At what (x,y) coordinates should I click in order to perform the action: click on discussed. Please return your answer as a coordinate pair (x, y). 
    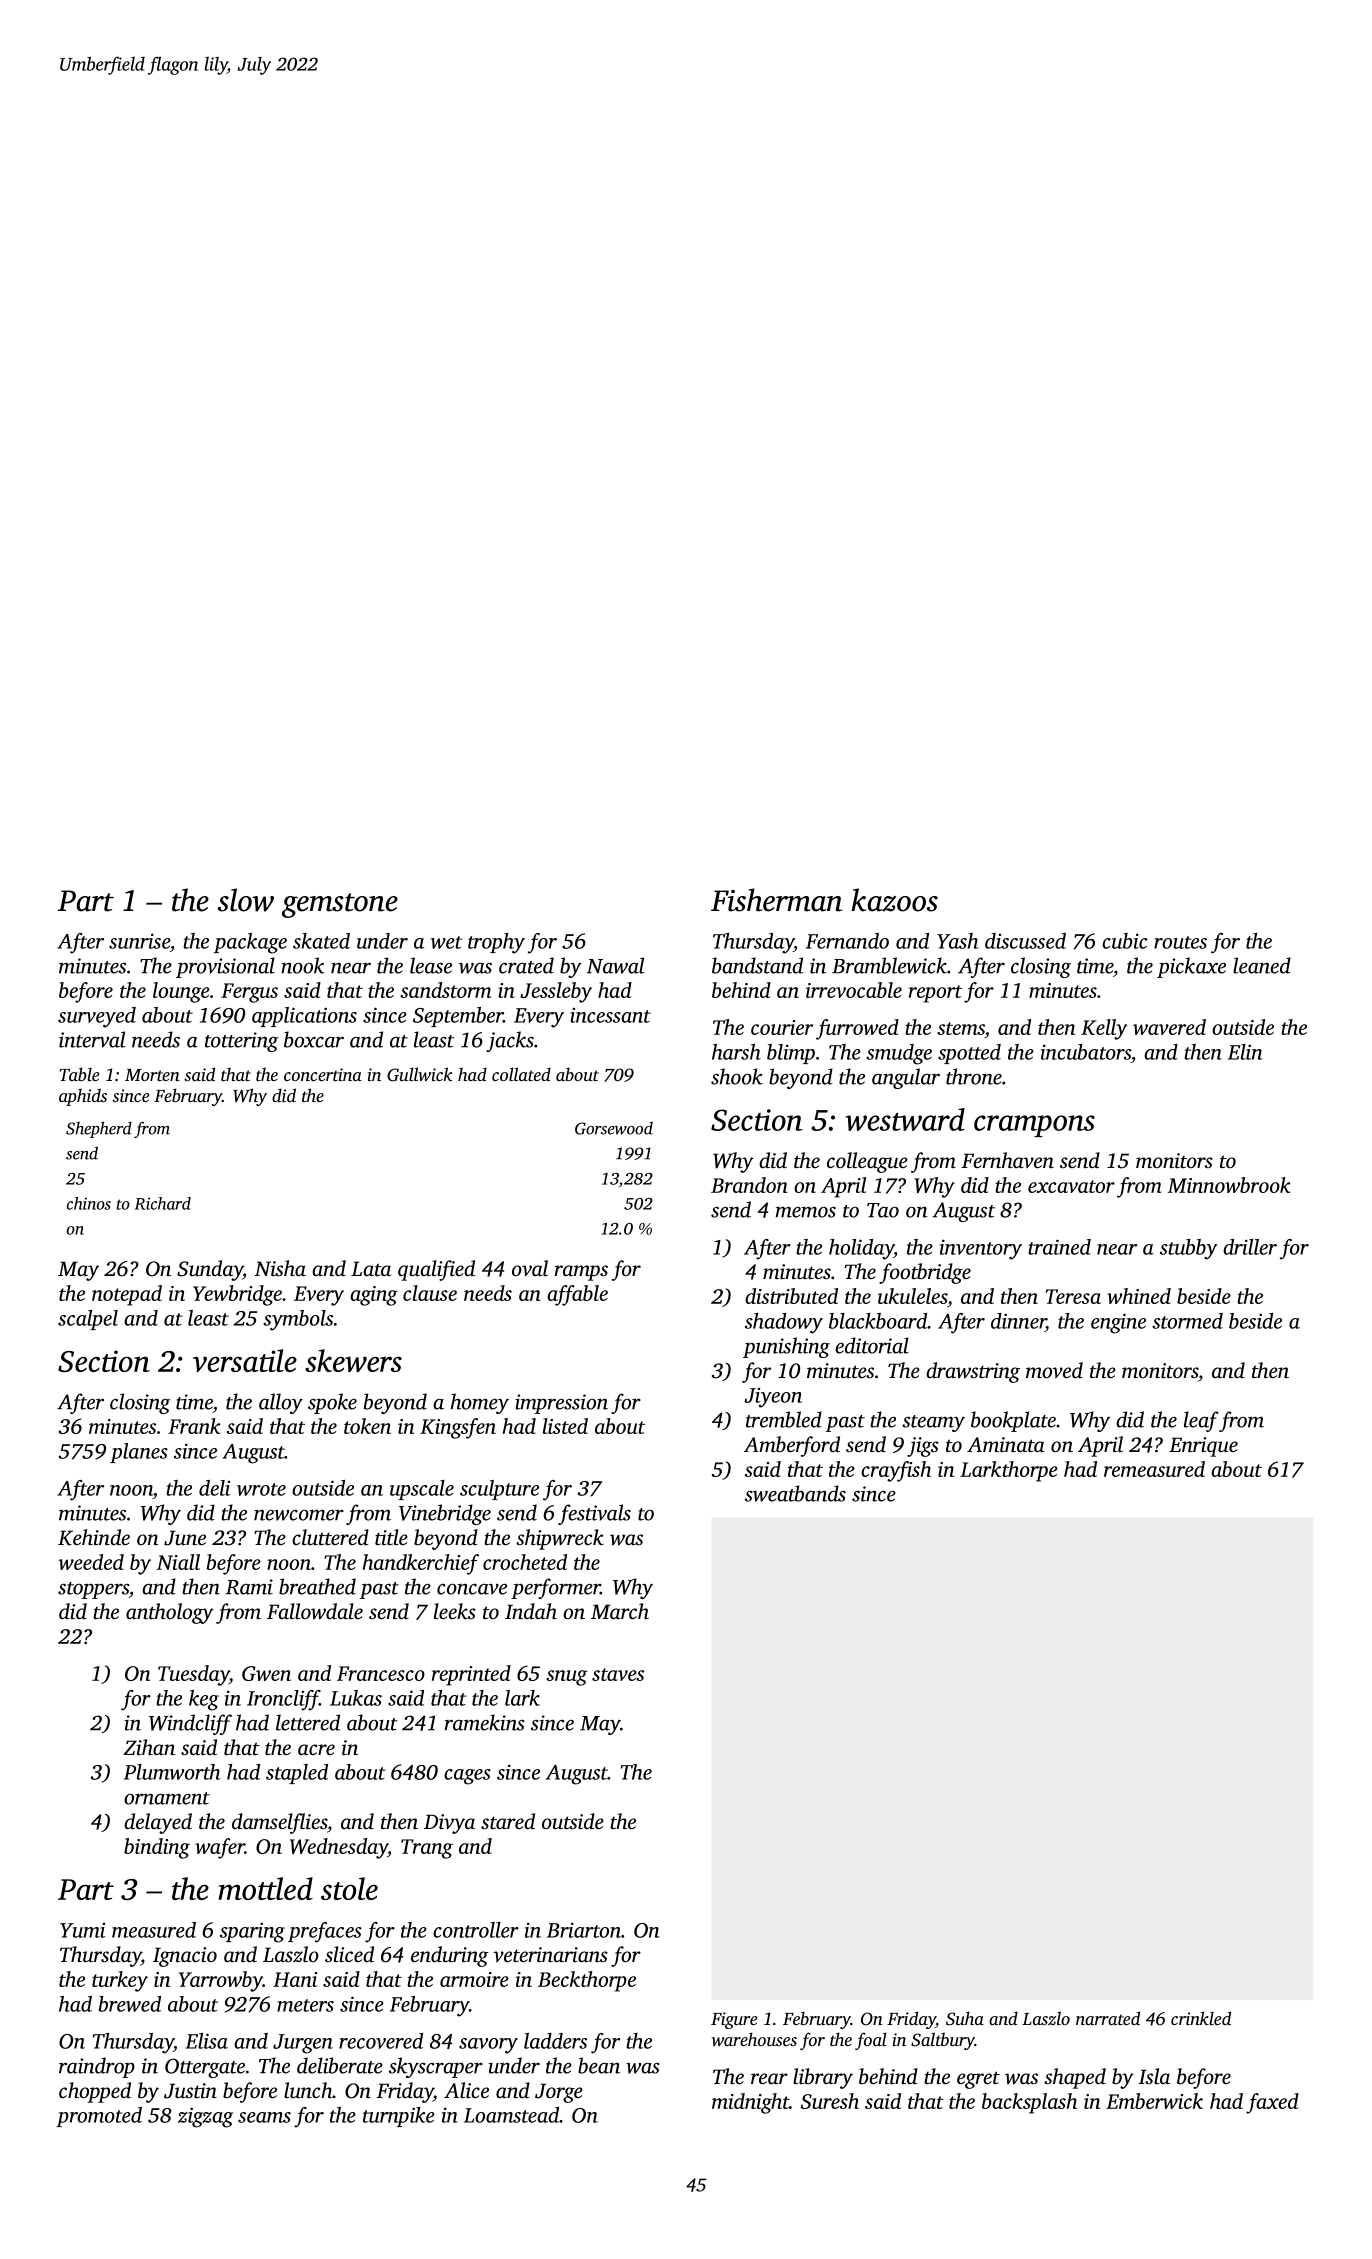
    Looking at the image, I should click on (1025, 941).
